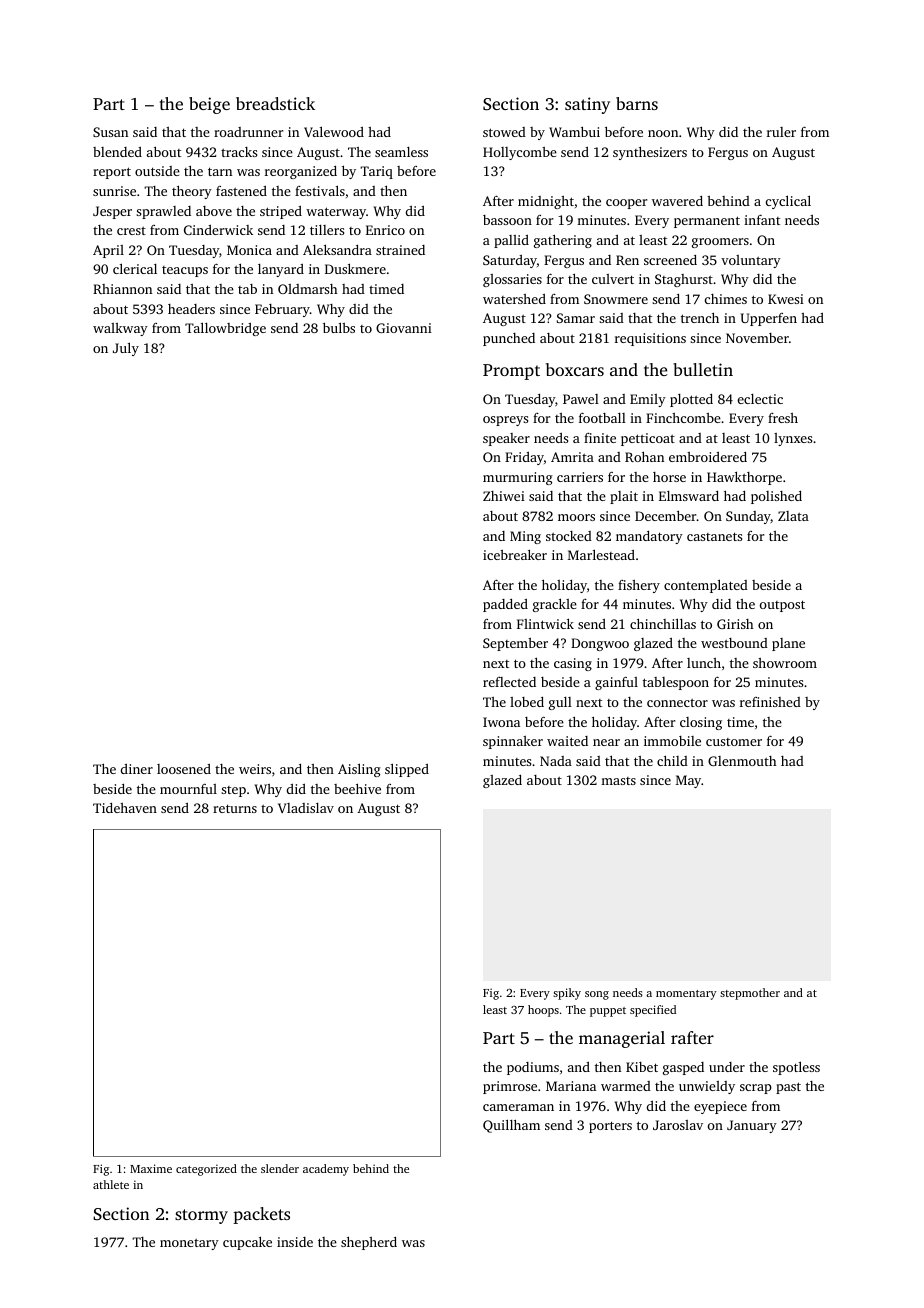  I want to click on July, so click(126, 349).
